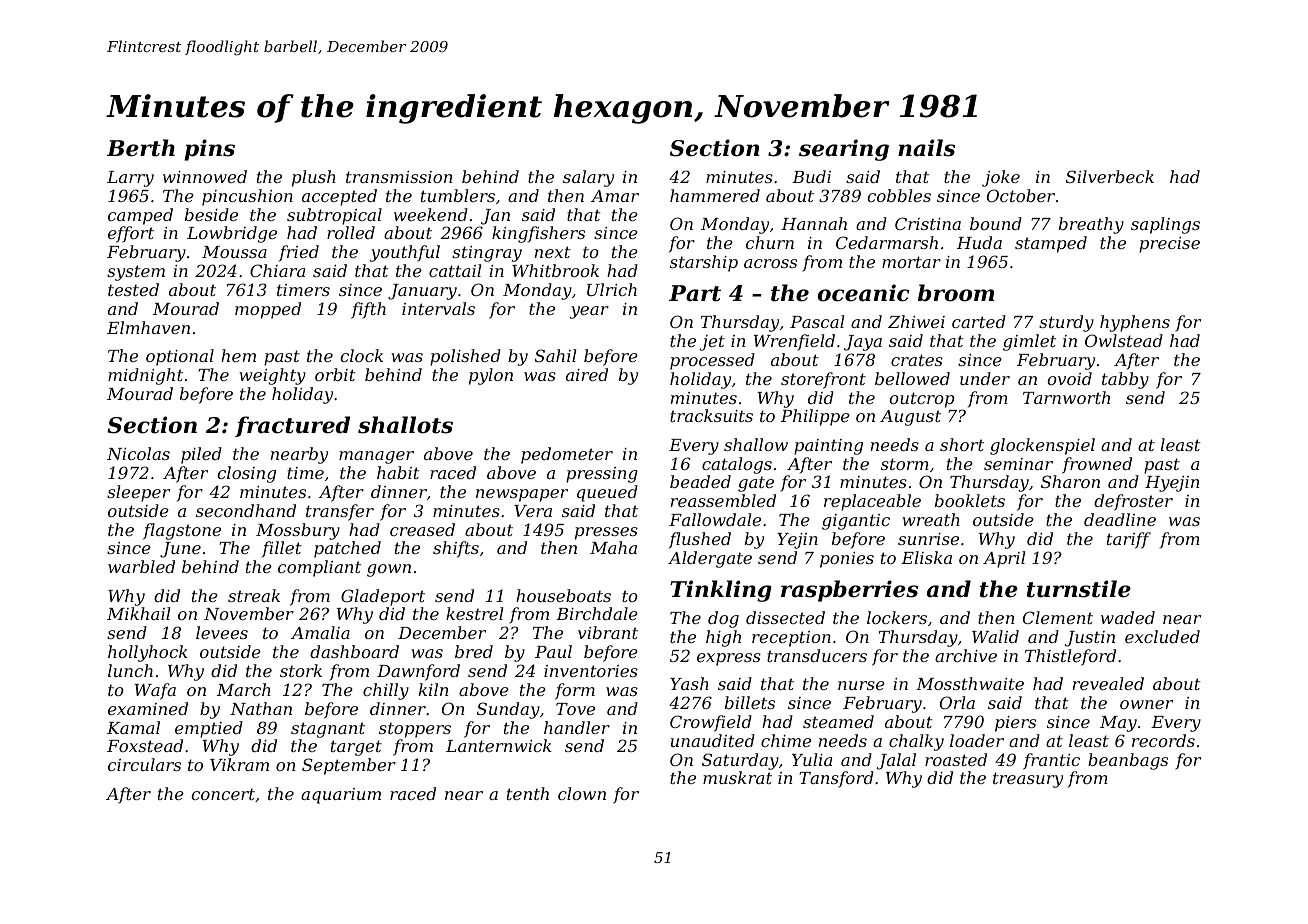 This document has height=924, width=1308. What do you see at coordinates (849, 591) in the document?
I see `raspberries` at bounding box center [849, 591].
